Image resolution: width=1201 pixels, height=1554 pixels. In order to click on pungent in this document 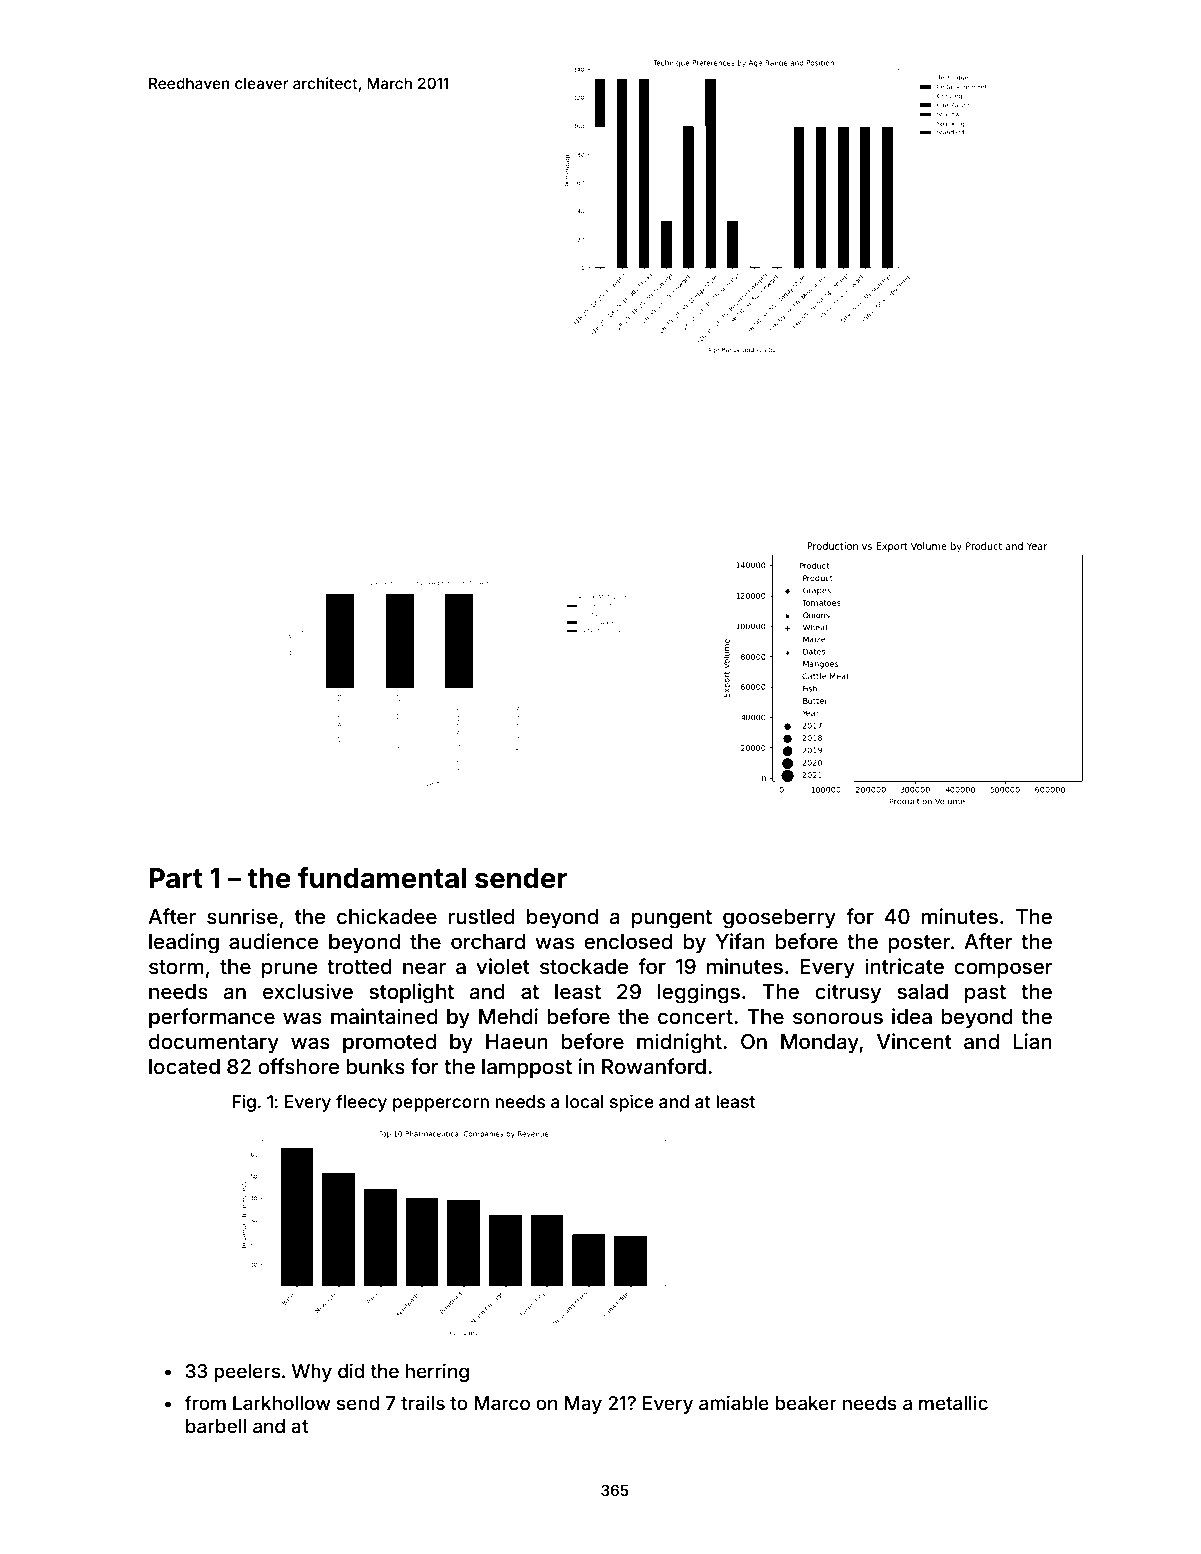, I will do `click(672, 919)`.
